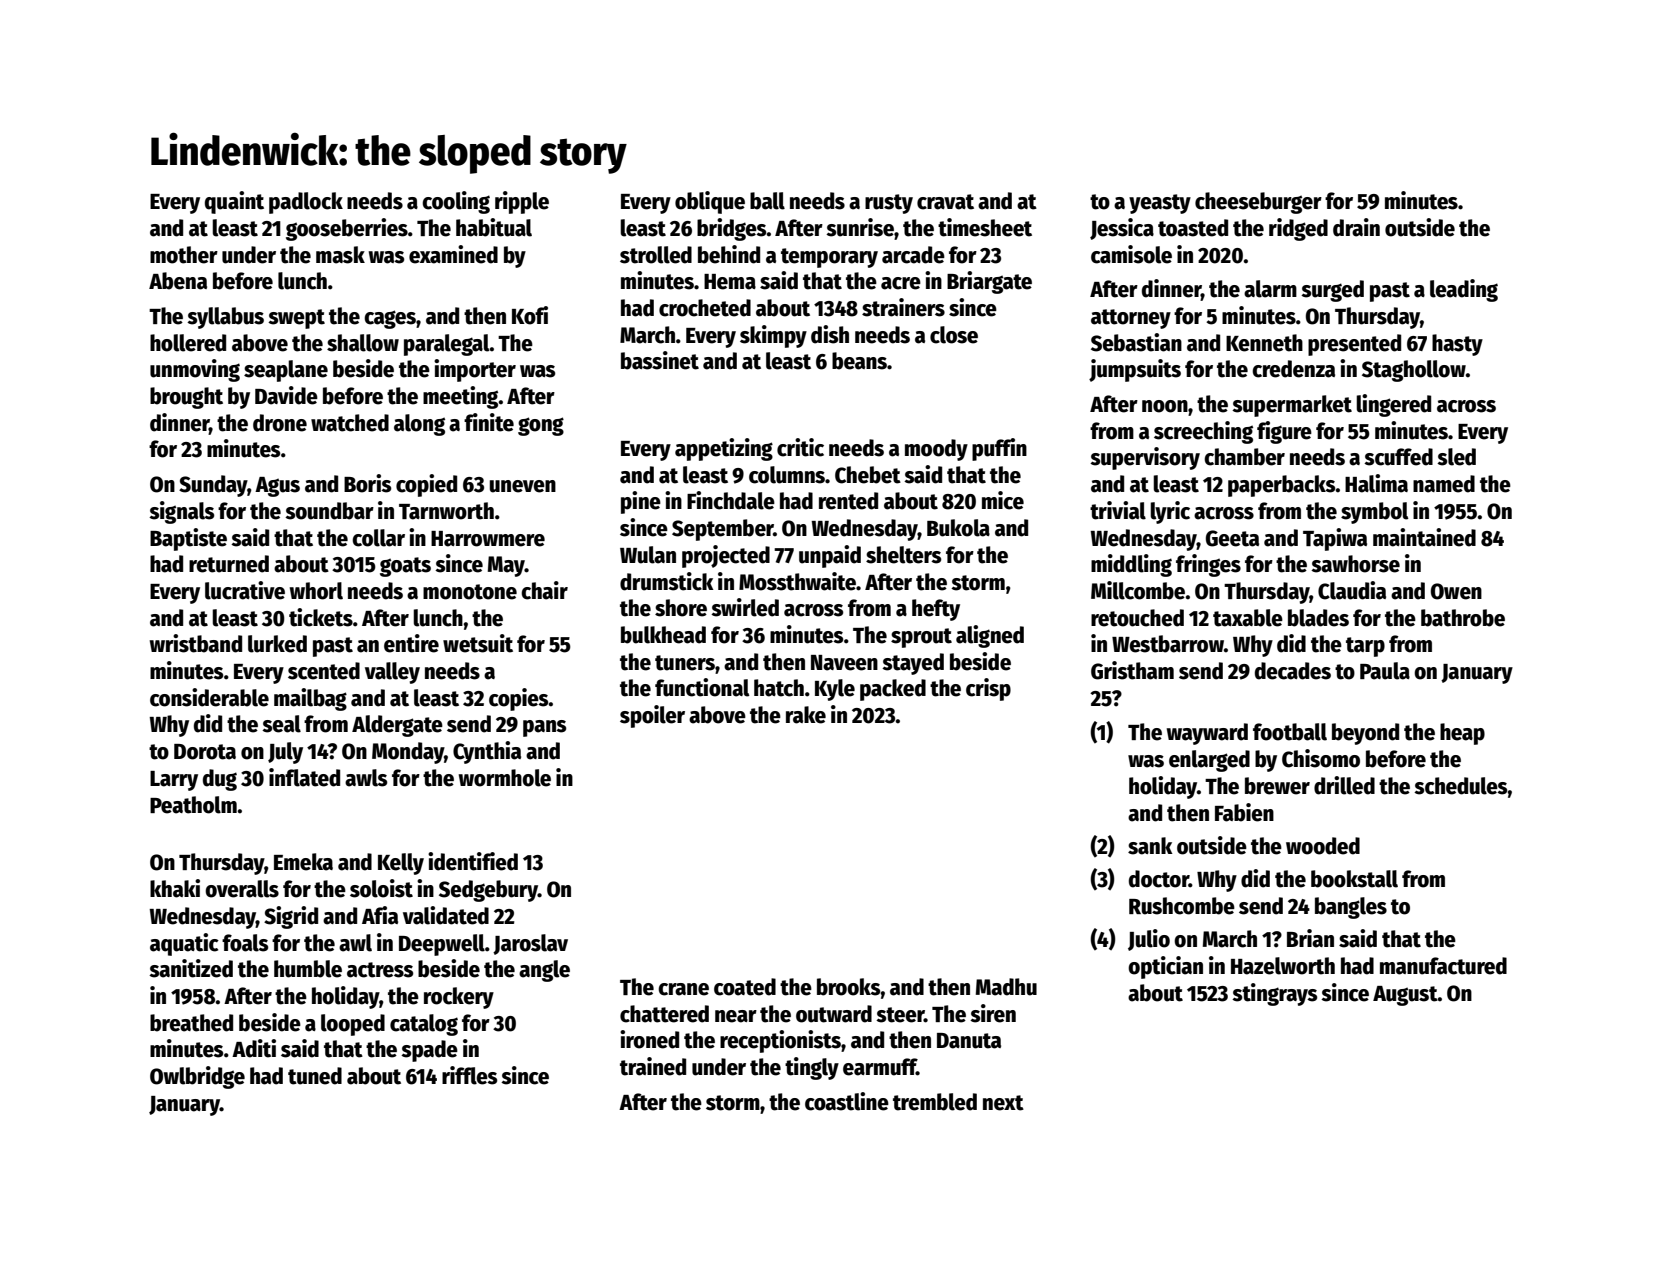 This screenshot has width=1664, height=1286. What do you see at coordinates (849, 987) in the screenshot?
I see `brooks` at bounding box center [849, 987].
